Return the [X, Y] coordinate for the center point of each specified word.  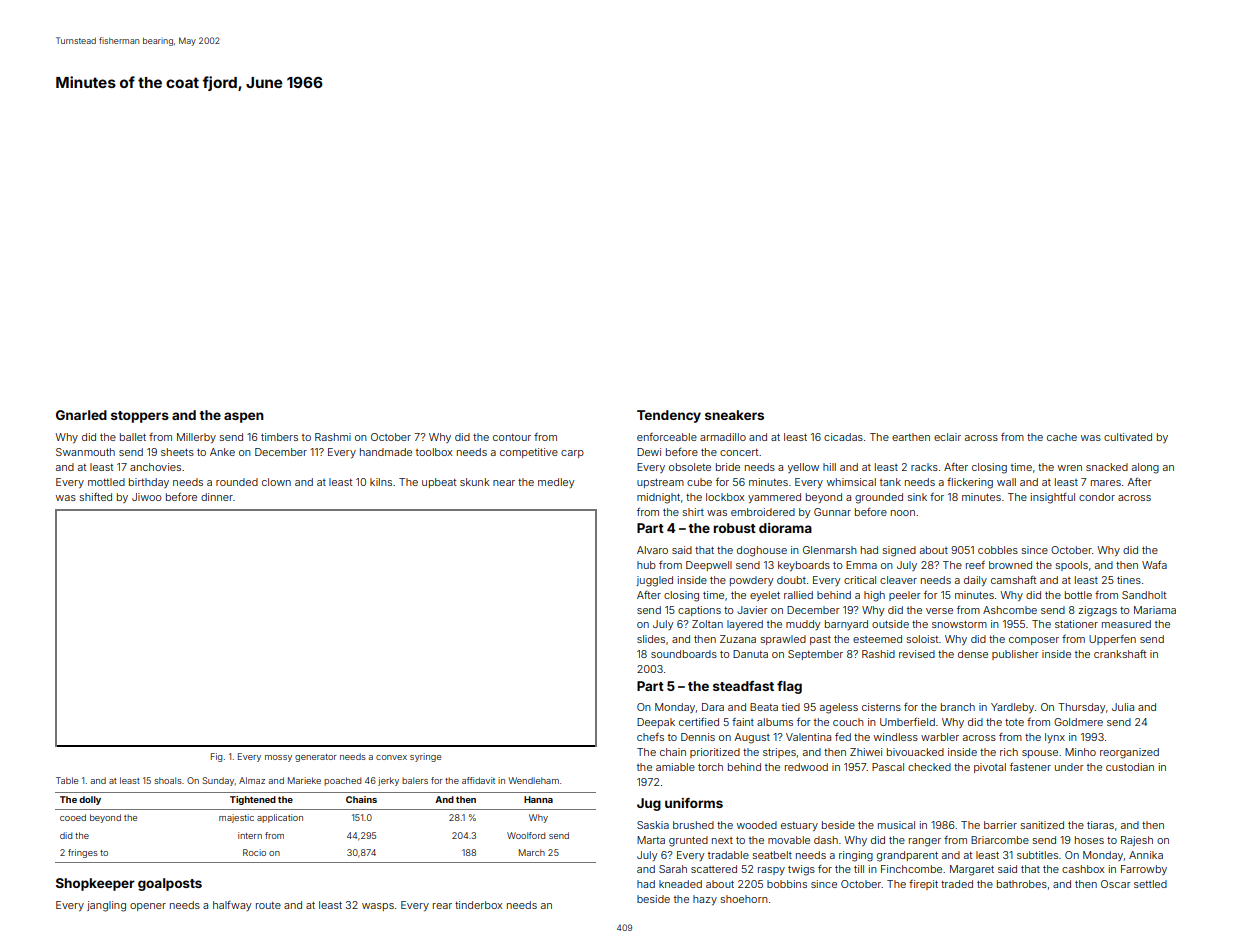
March [532, 852]
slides [651, 639]
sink [917, 497]
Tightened [253, 800]
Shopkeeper [95, 884]
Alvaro [652, 550]
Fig [216, 757]
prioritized [715, 753]
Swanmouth [85, 452]
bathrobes [1022, 884]
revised [917, 654]
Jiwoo [146, 497]
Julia [1123, 707]
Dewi [649, 452]
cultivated [1128, 437]
